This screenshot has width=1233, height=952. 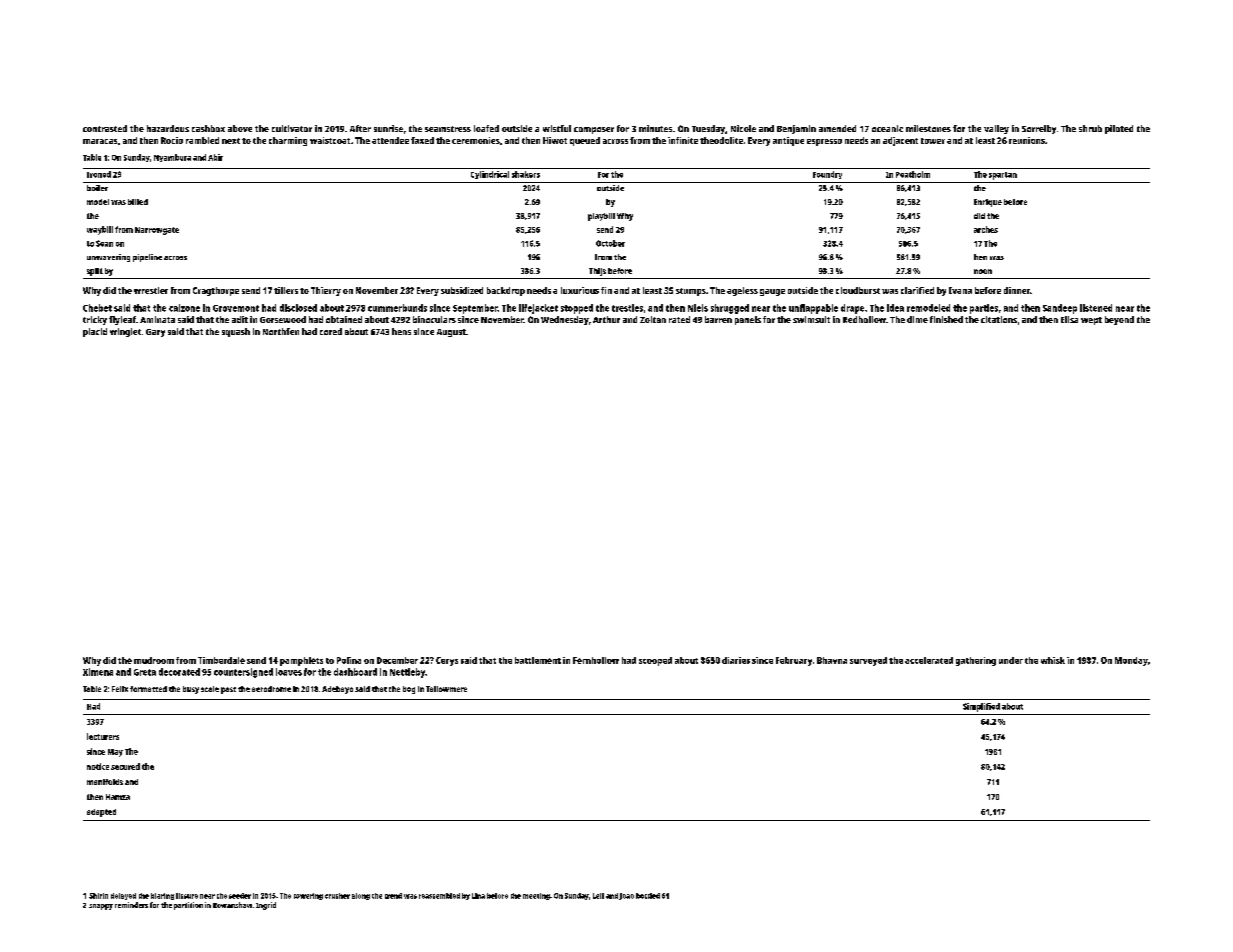 I want to click on panels, so click(x=748, y=320).
